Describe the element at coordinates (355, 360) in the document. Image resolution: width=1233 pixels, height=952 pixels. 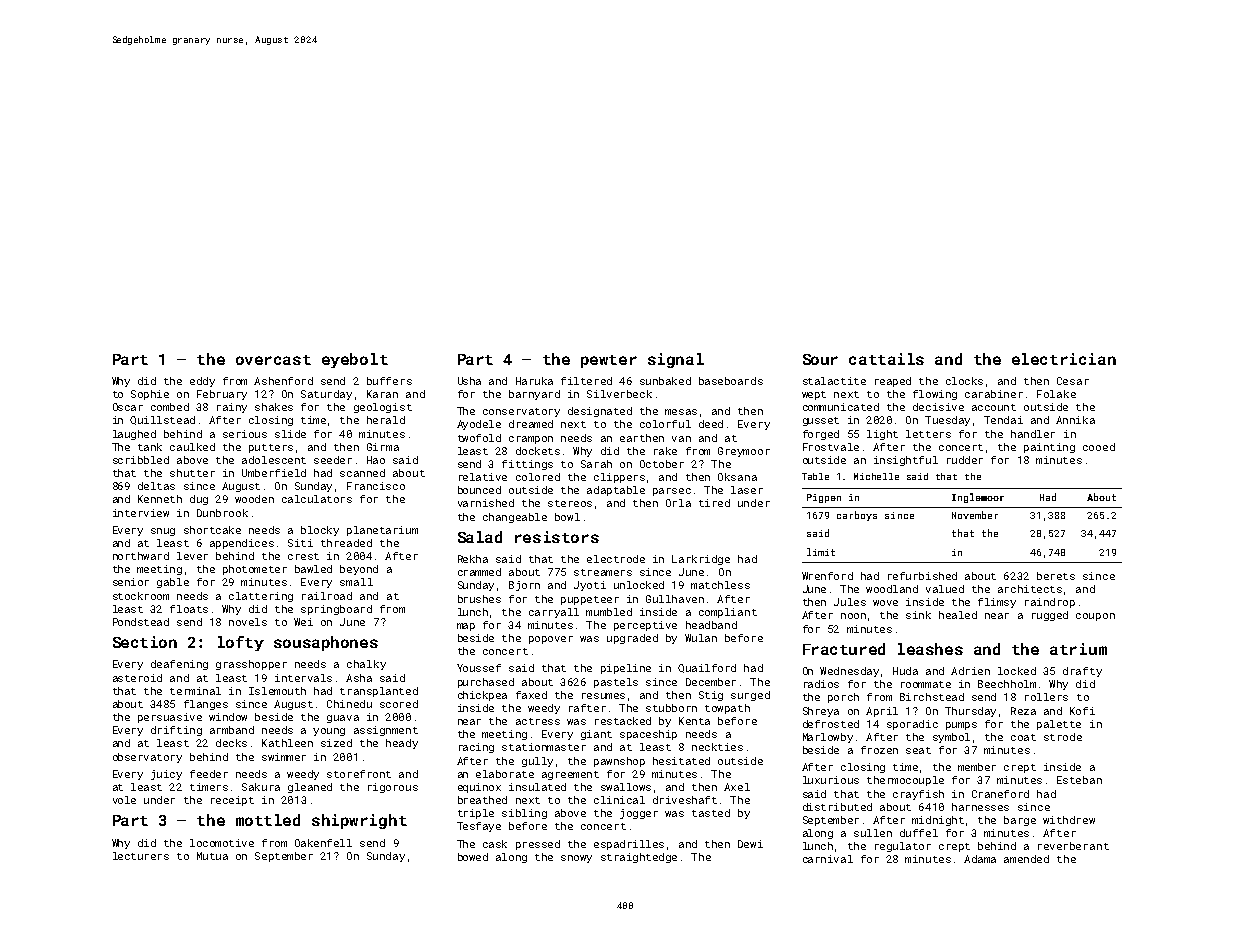
I see `eyebolt` at that location.
